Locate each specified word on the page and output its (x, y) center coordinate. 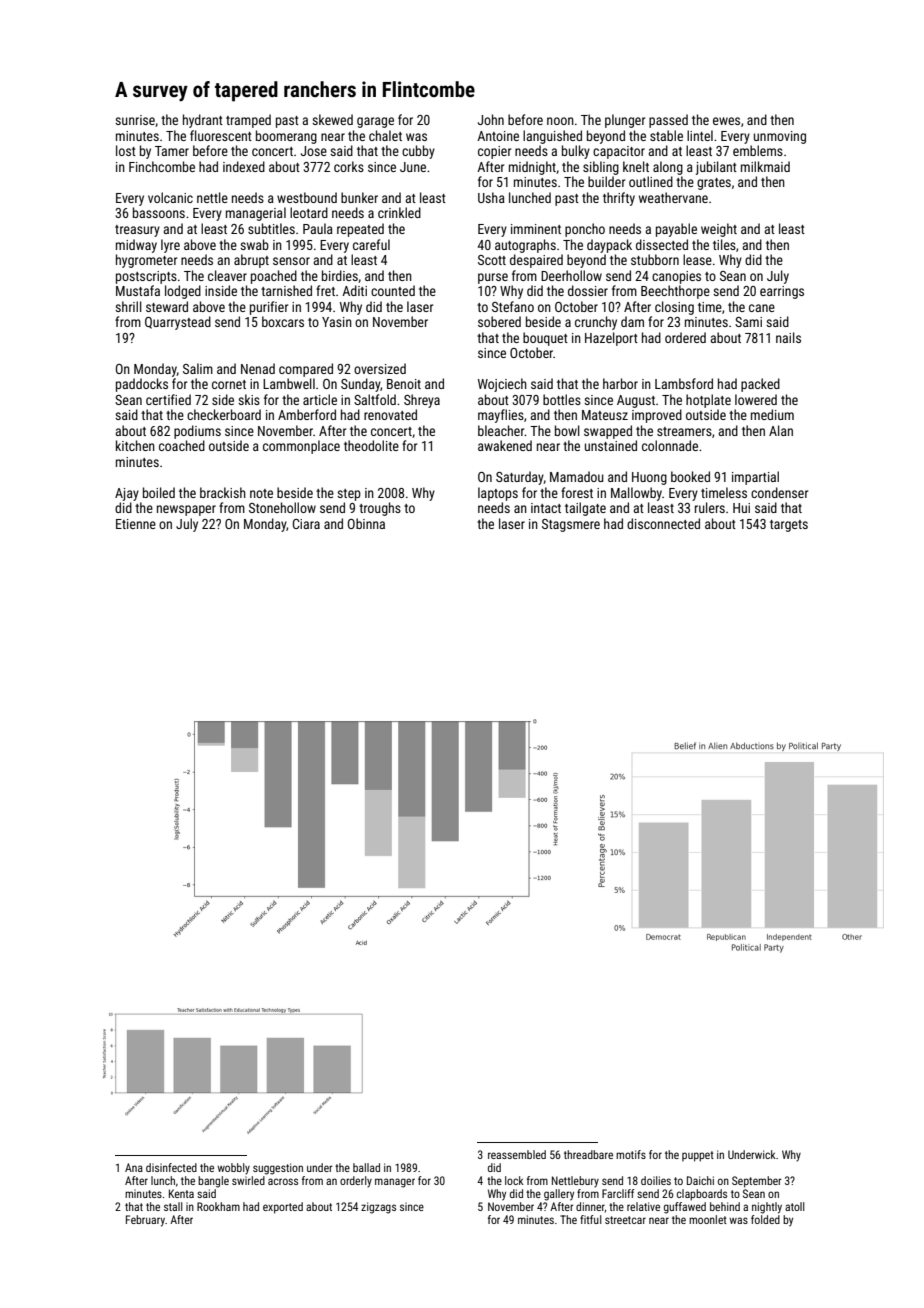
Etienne (136, 524)
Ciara (306, 524)
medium (772, 414)
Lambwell (289, 383)
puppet (698, 1156)
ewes (726, 121)
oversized (380, 368)
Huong (649, 478)
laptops (498, 494)
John (491, 119)
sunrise (135, 120)
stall (173, 1206)
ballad (366, 1167)
